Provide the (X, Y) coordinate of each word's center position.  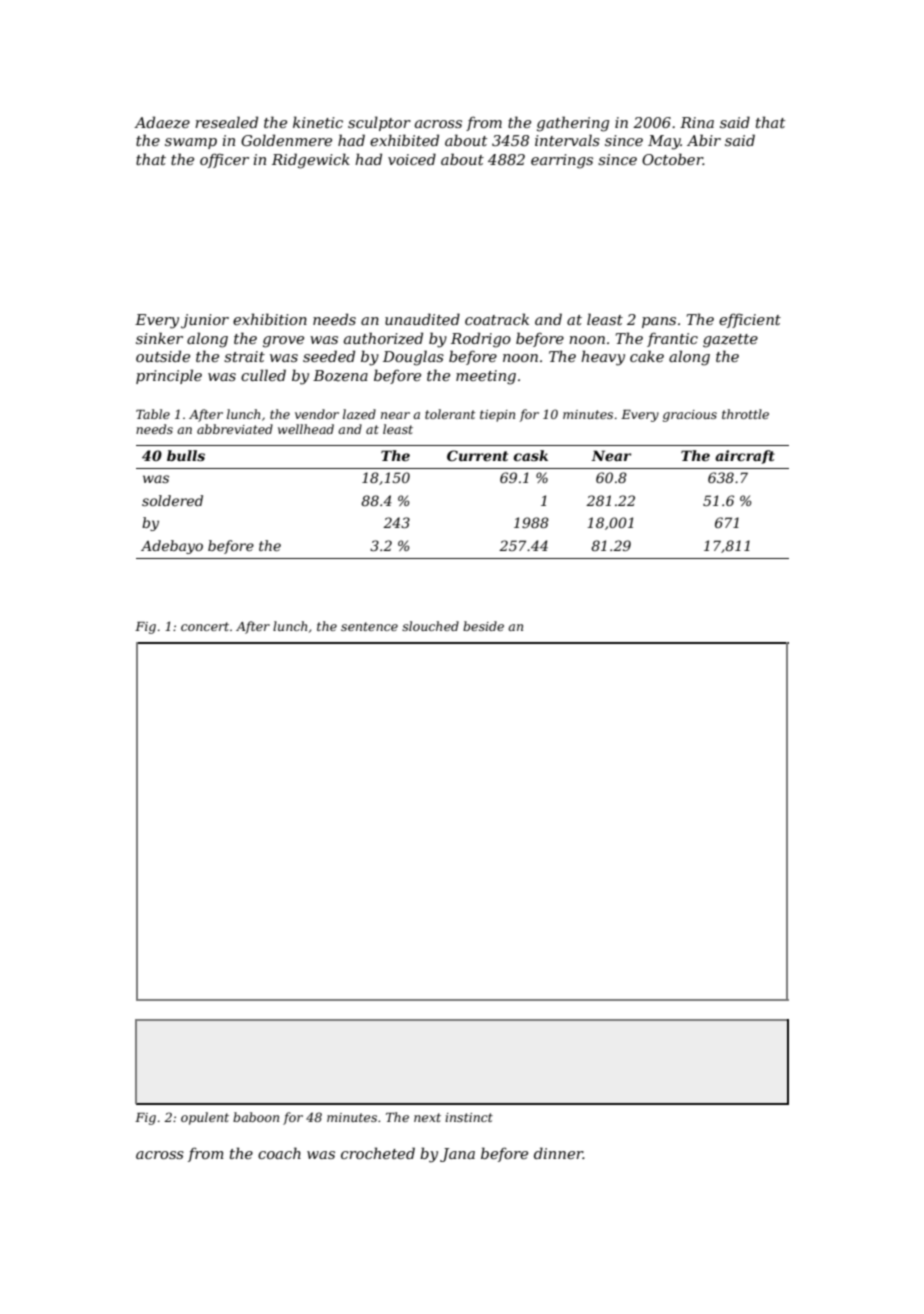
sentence (369, 626)
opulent (205, 1118)
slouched (430, 626)
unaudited (422, 319)
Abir (704, 140)
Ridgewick (311, 161)
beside (483, 626)
